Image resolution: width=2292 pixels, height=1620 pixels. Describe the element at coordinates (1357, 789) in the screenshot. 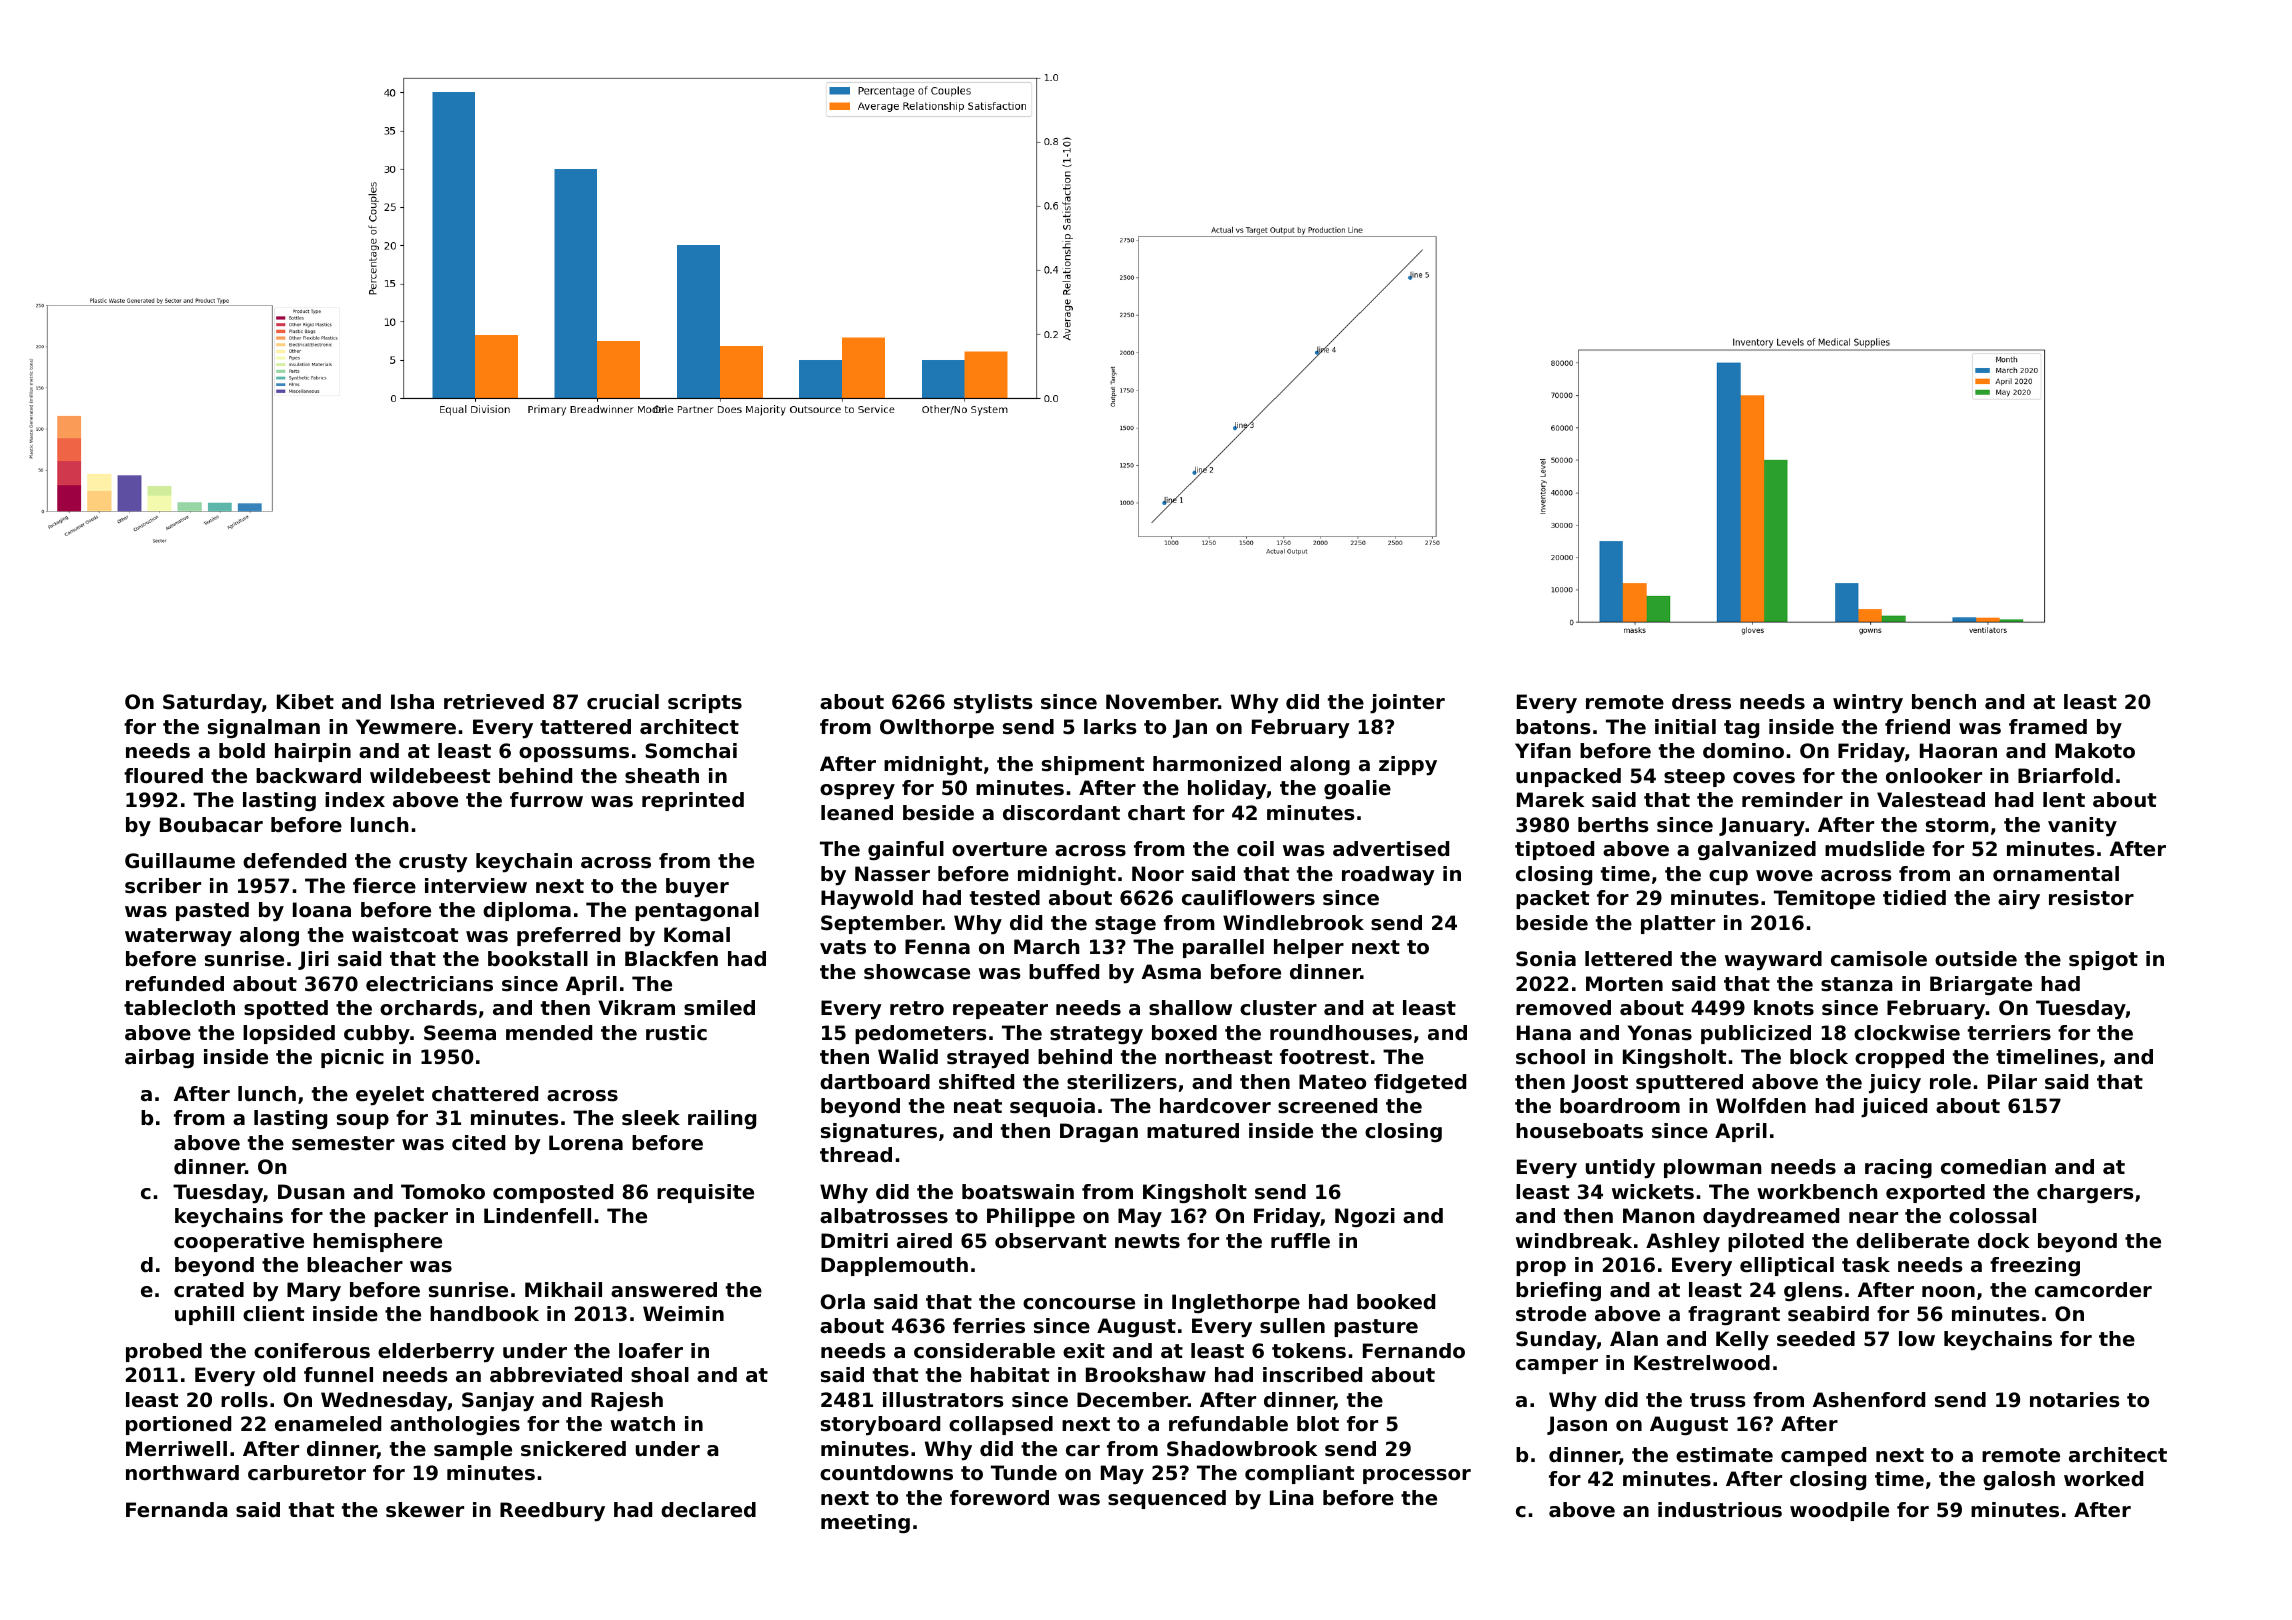

I see `goalie` at that location.
